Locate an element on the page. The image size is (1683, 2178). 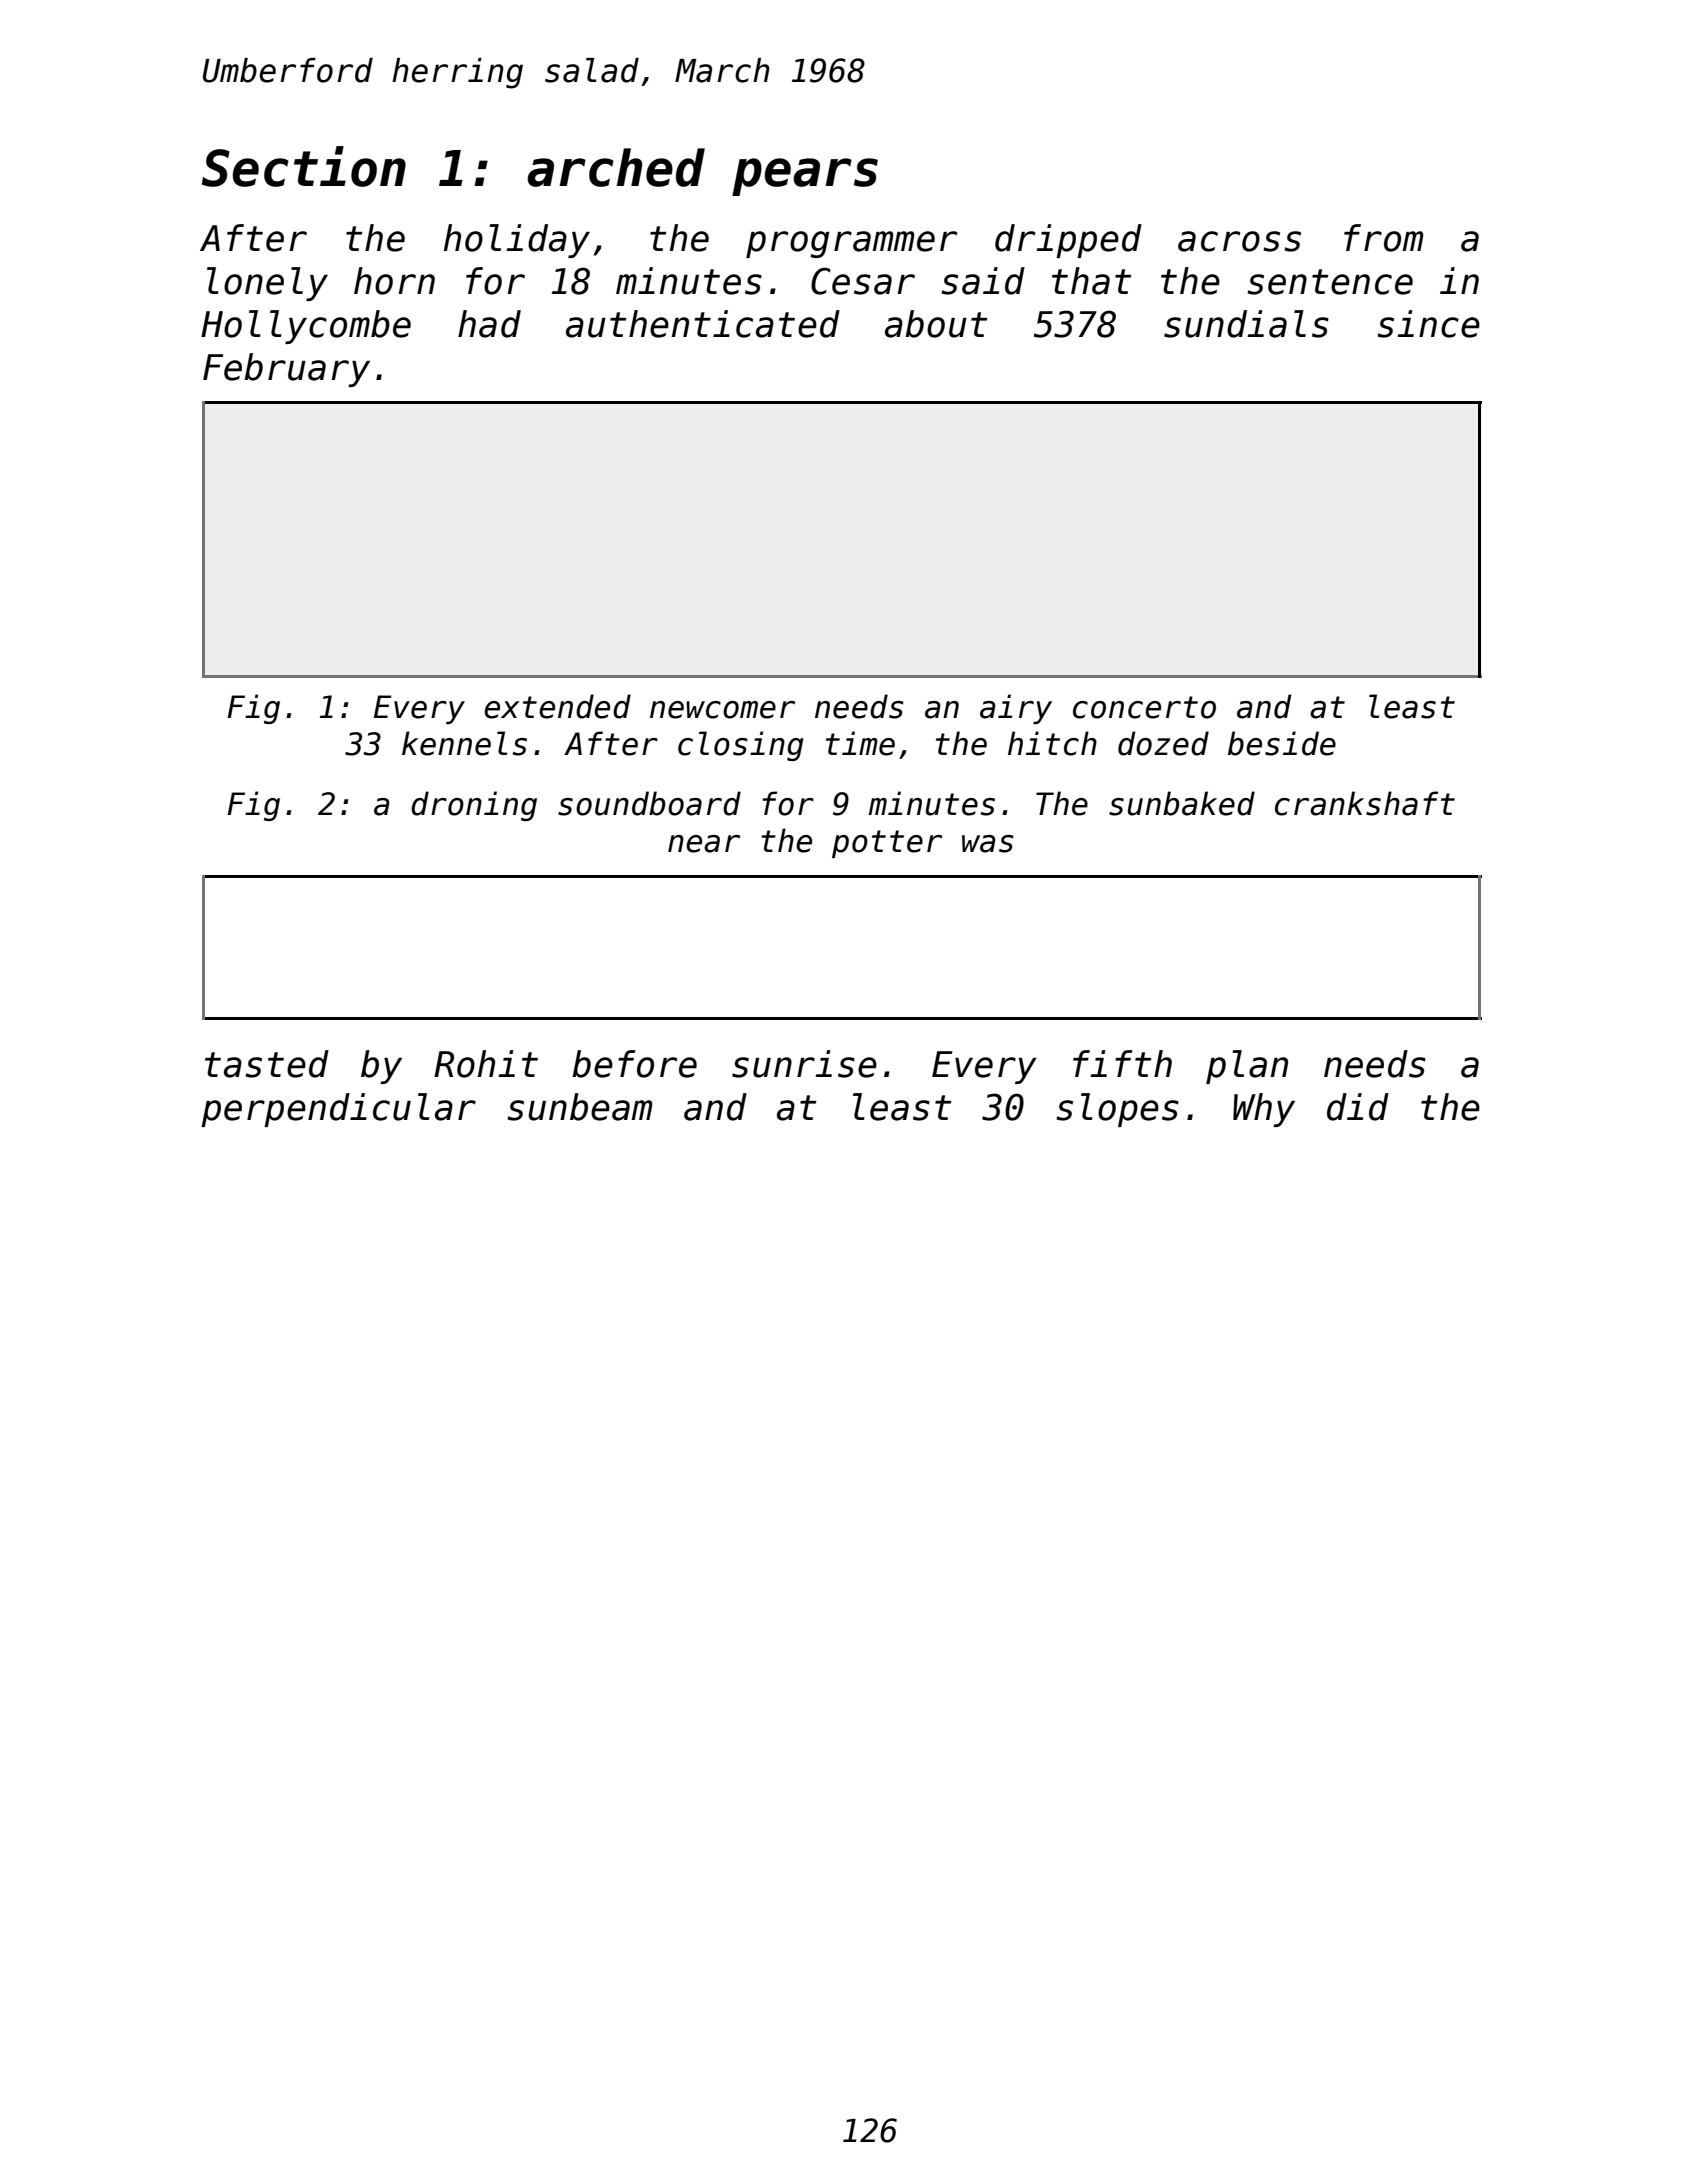
potter is located at coordinates (887, 844).
